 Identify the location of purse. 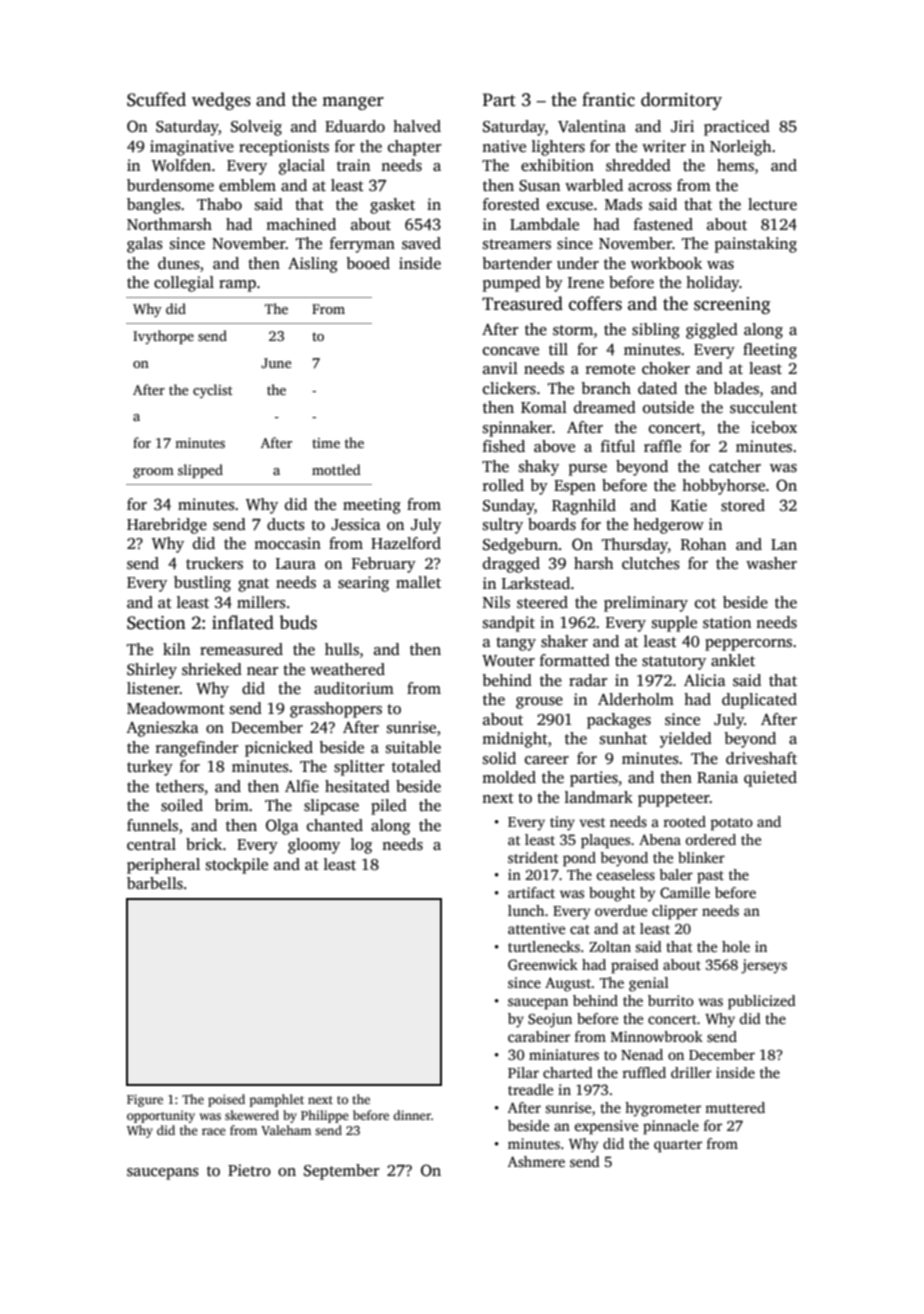
(588, 470).
